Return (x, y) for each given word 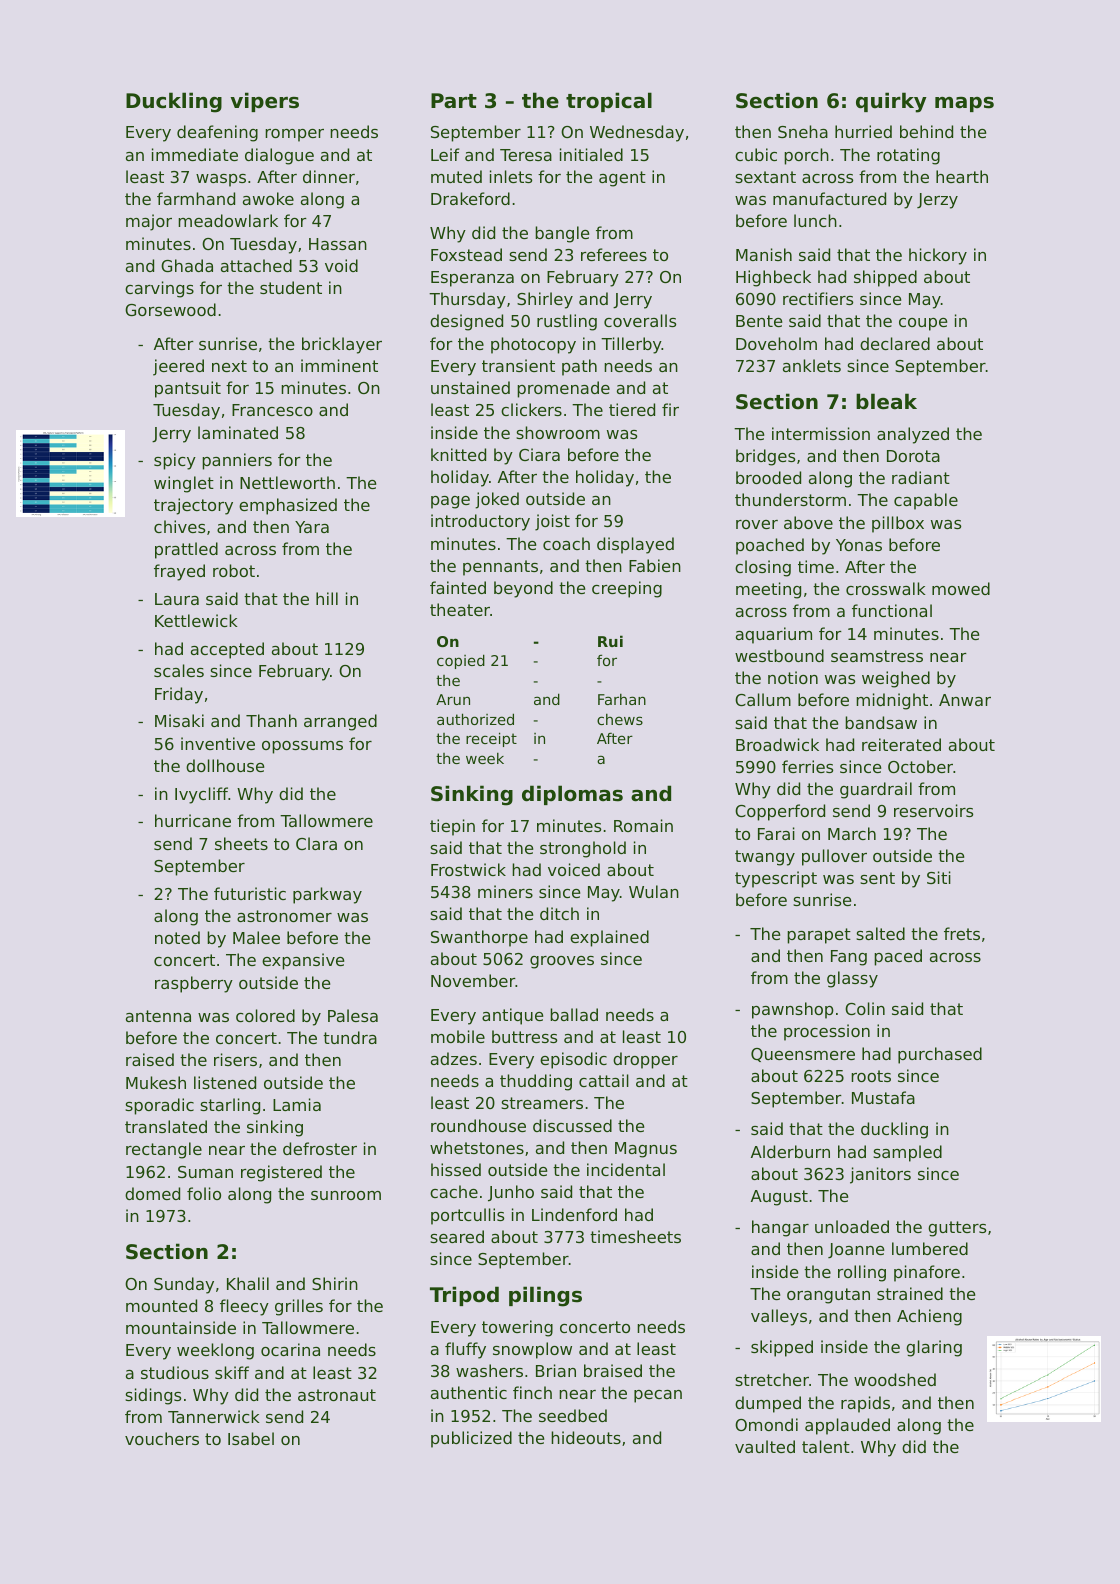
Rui (610, 641)
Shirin (335, 1283)
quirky (891, 102)
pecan (658, 1396)
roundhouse (478, 1125)
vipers (264, 102)
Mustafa (883, 1097)
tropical (609, 102)
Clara (316, 843)
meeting (768, 590)
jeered (178, 367)
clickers (531, 409)
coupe (923, 324)
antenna (158, 1016)
